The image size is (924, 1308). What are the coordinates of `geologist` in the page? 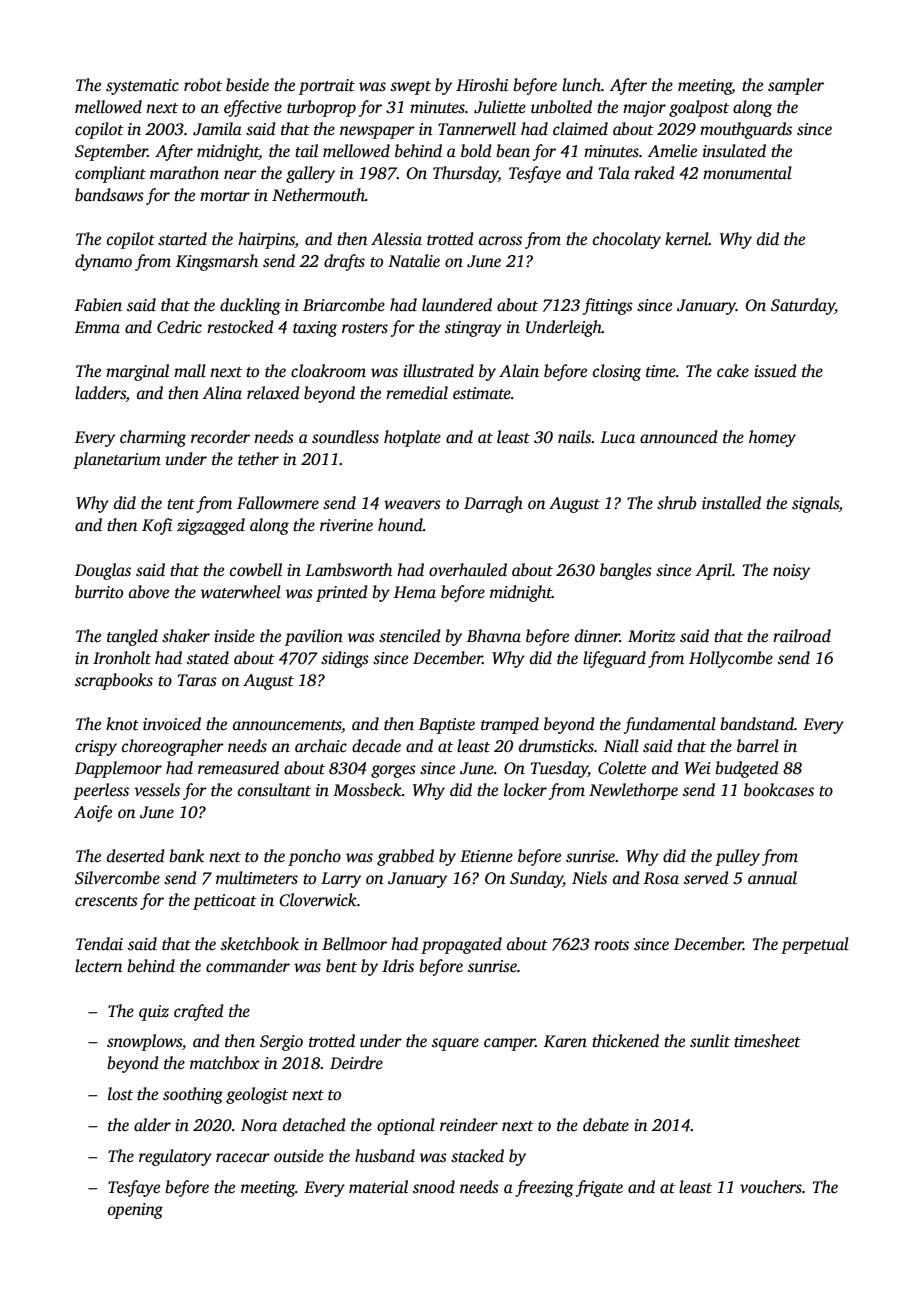 It's located at (257, 1095).
